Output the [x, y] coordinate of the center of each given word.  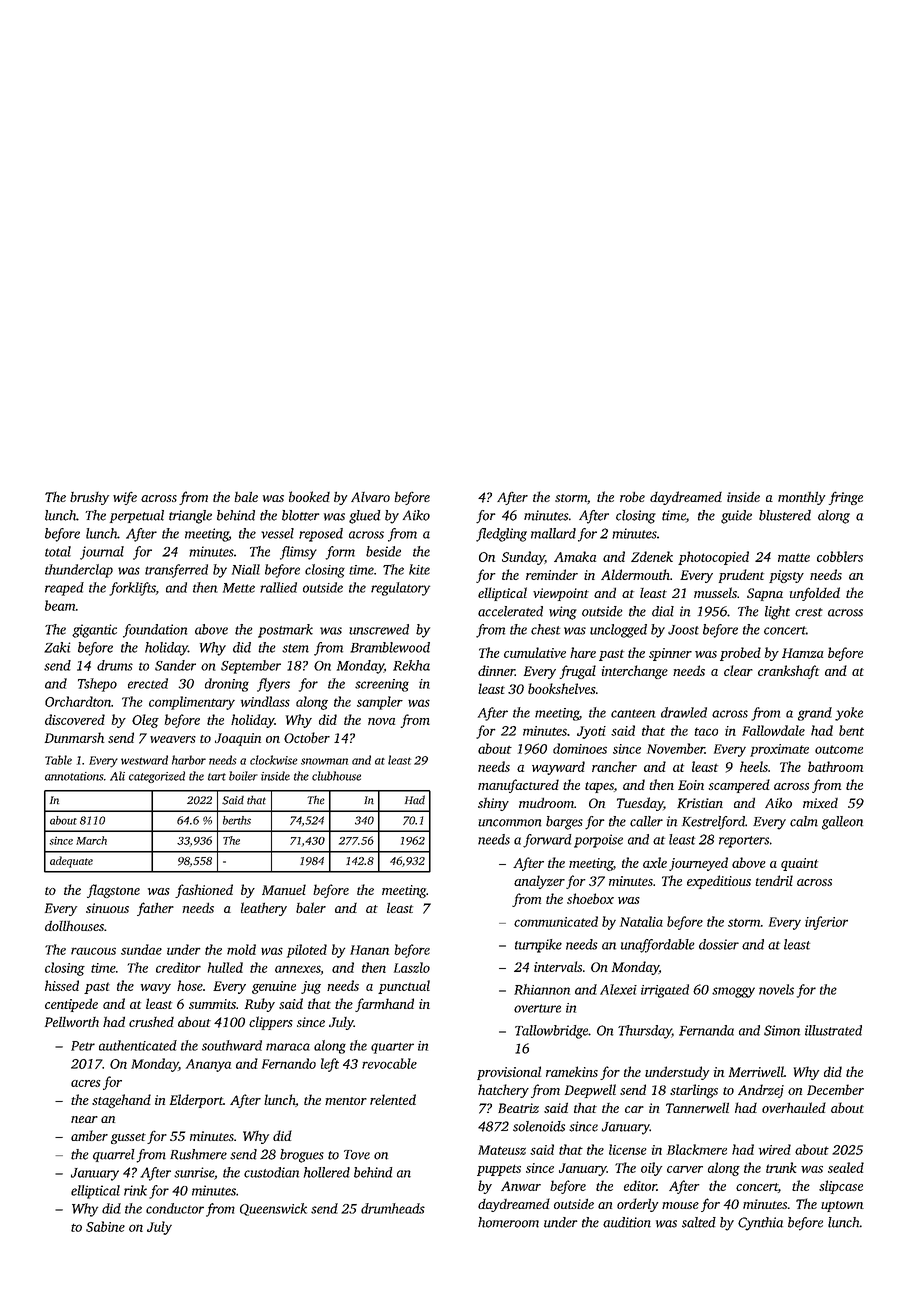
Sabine [105, 1226]
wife [125, 498]
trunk [781, 1167]
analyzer [539, 882]
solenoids [539, 1126]
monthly [802, 498]
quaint [799, 864]
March [91, 840]
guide [736, 517]
